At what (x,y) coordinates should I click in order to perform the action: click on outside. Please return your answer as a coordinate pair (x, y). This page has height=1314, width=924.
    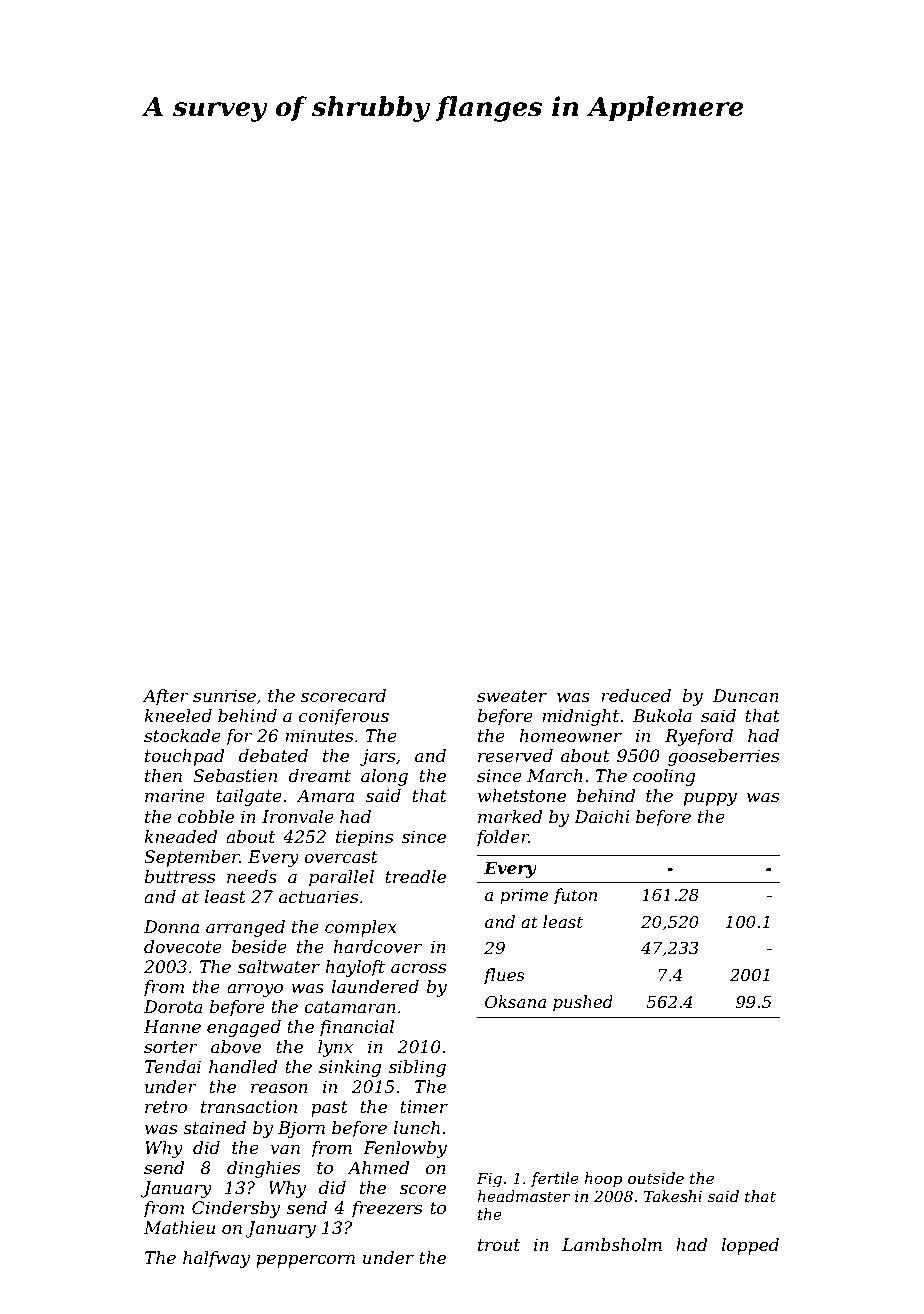
    Looking at the image, I should click on (656, 1178).
